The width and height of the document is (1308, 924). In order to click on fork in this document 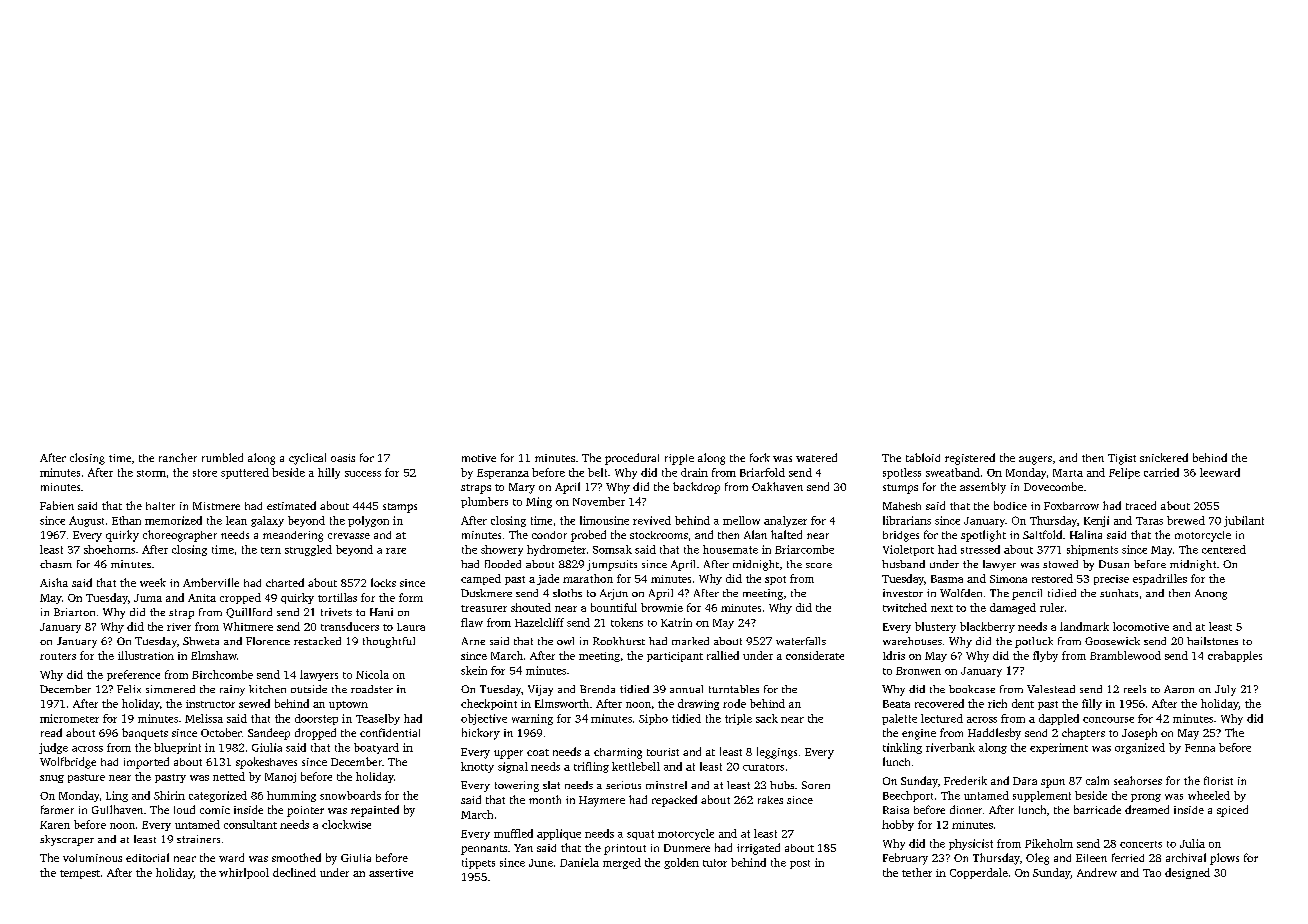, I will do `click(760, 457)`.
